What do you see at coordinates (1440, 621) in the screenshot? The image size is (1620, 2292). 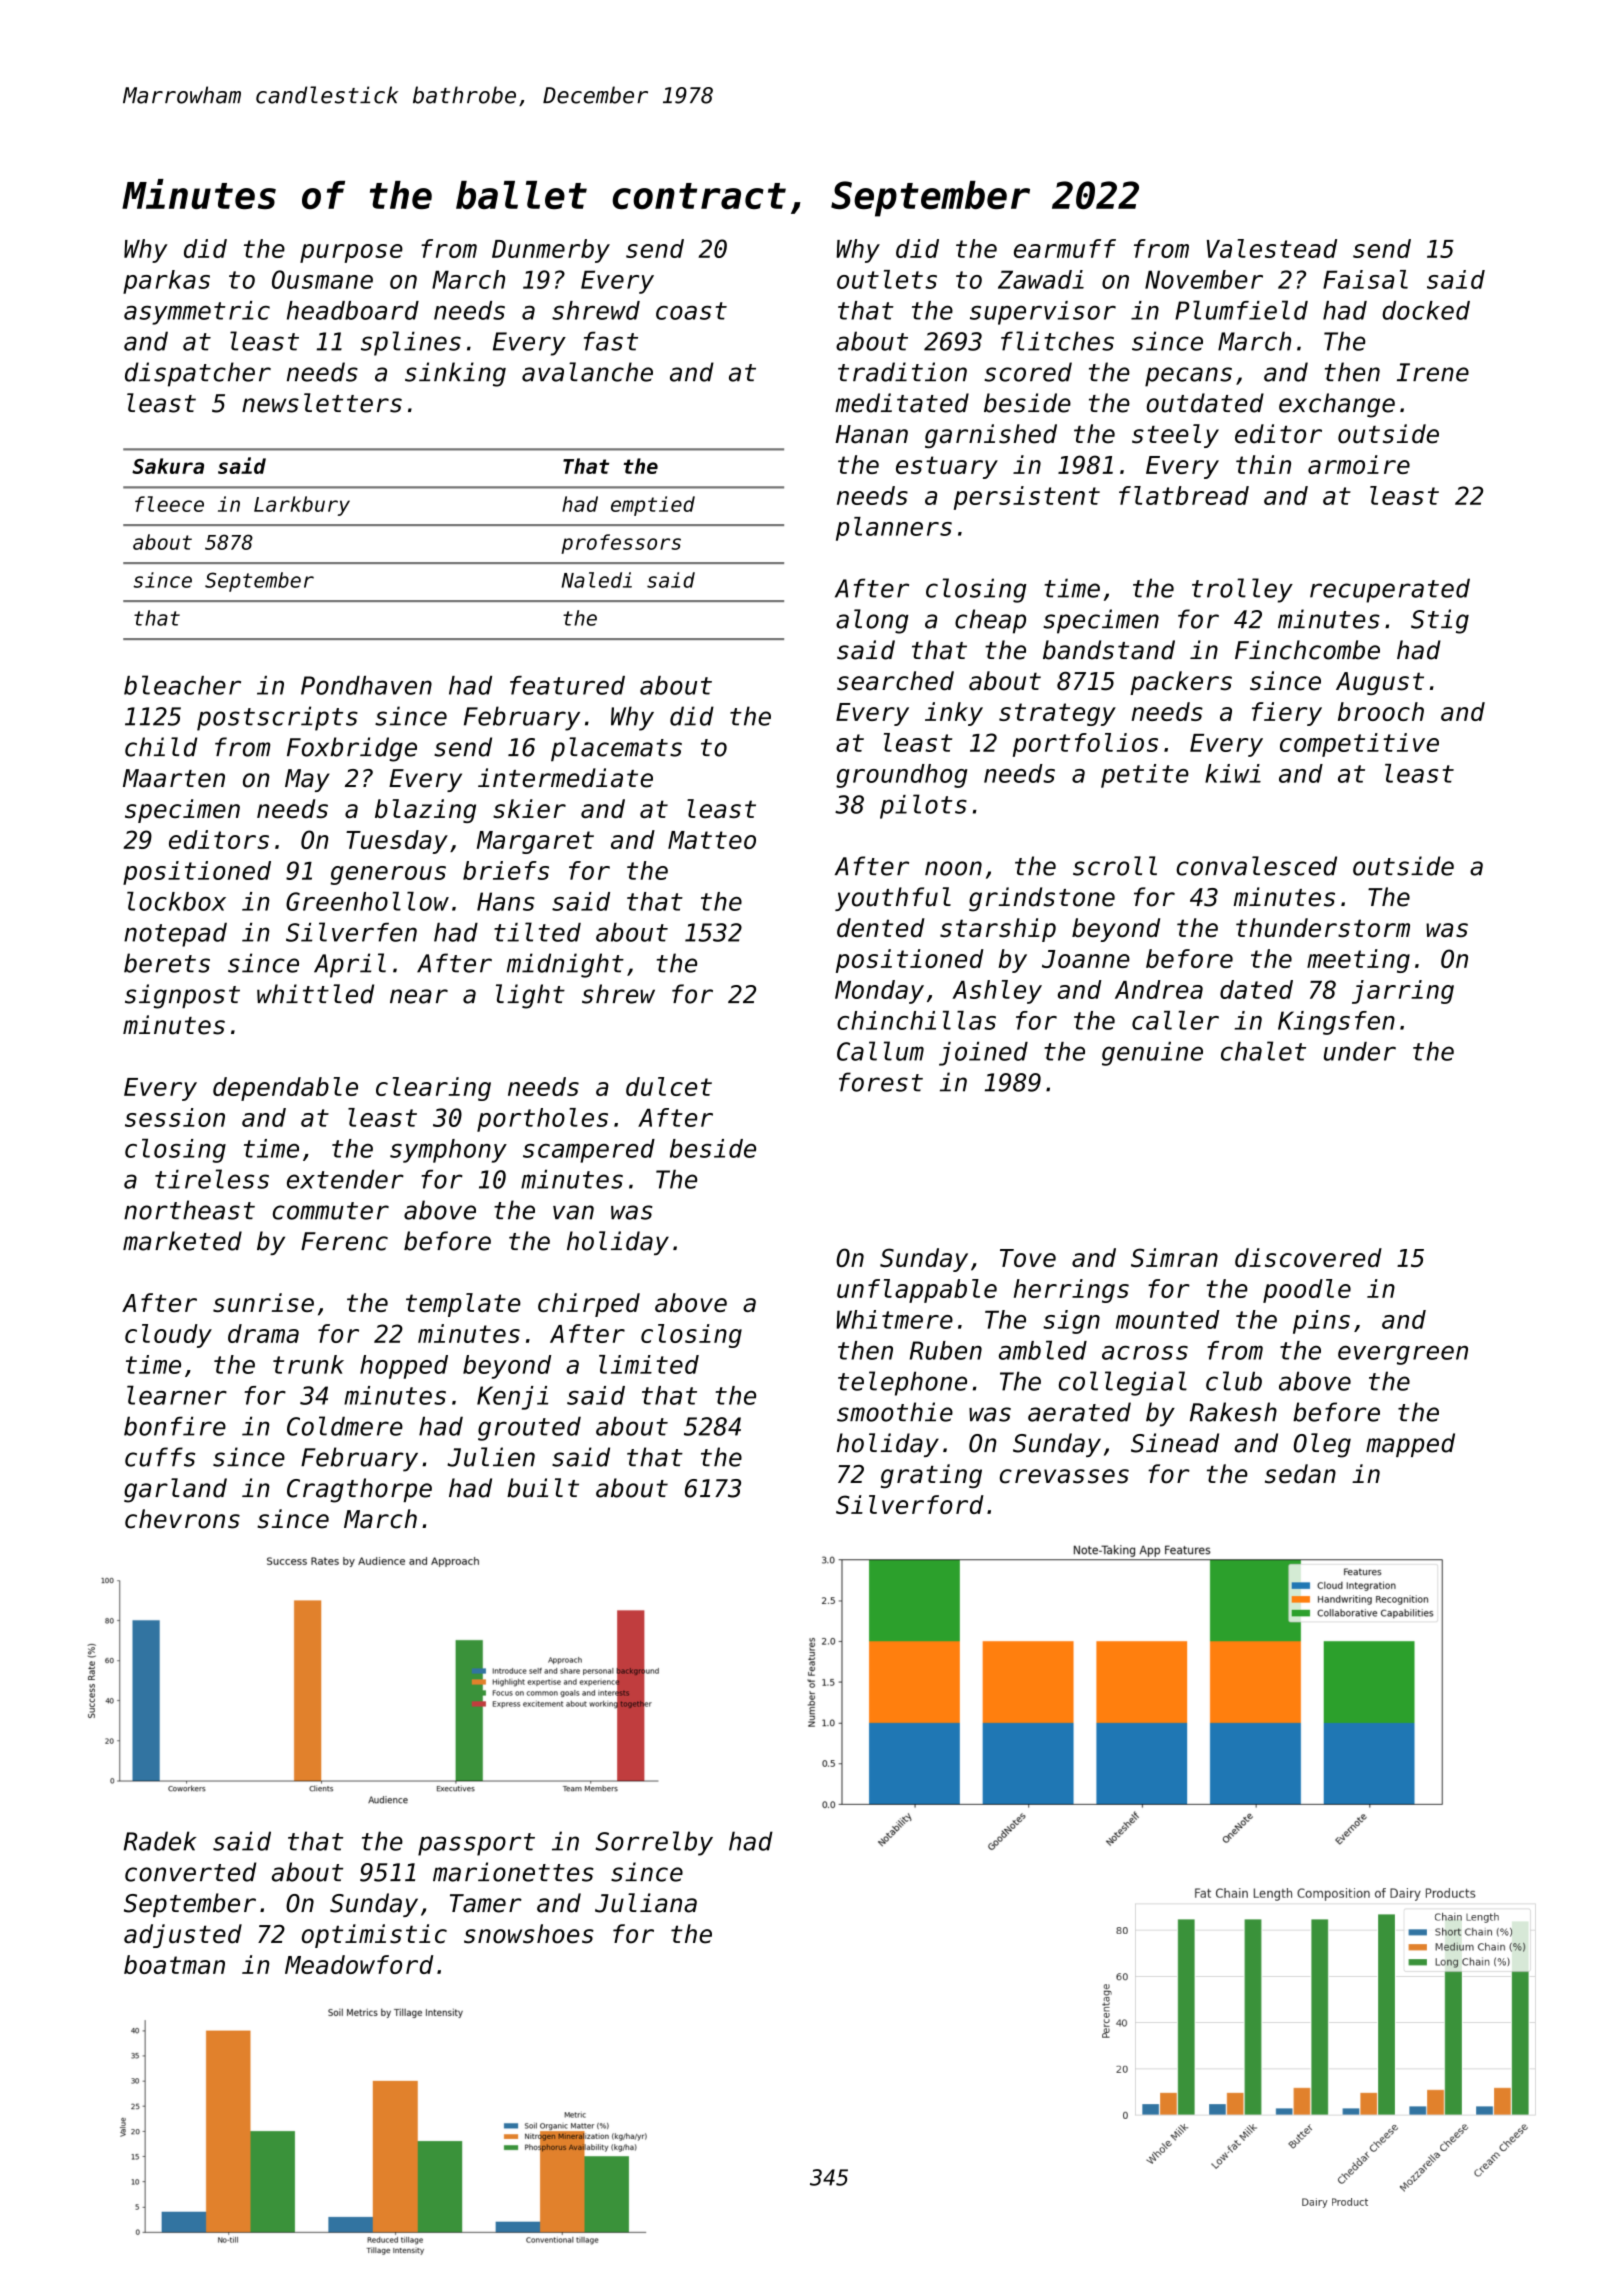 I see `Stig` at bounding box center [1440, 621].
